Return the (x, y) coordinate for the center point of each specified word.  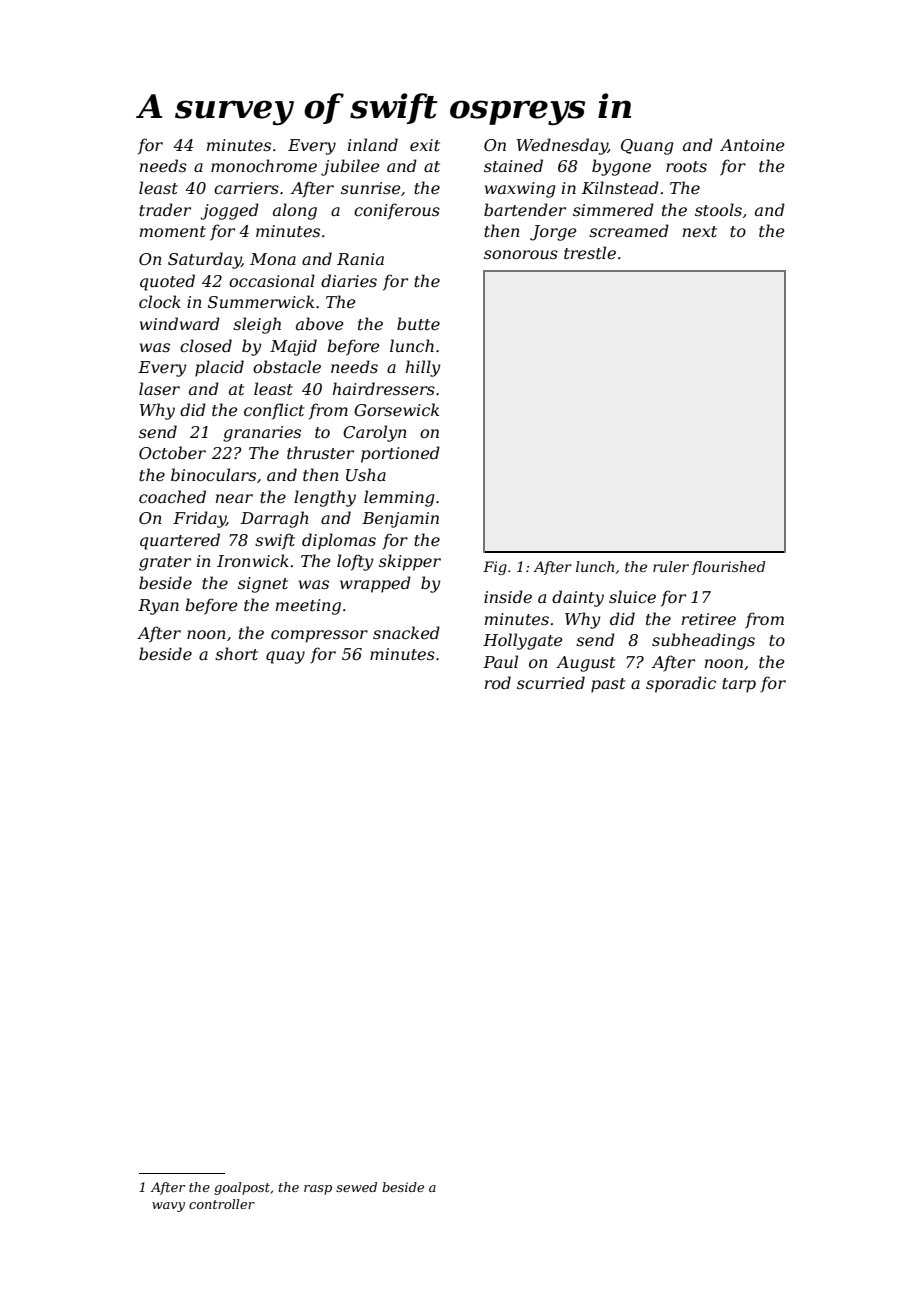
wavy (168, 1207)
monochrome (264, 165)
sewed (356, 1187)
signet (263, 585)
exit (425, 145)
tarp (739, 685)
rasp (318, 1190)
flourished (728, 568)
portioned (400, 454)
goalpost (242, 1188)
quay (285, 657)
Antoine (752, 145)
